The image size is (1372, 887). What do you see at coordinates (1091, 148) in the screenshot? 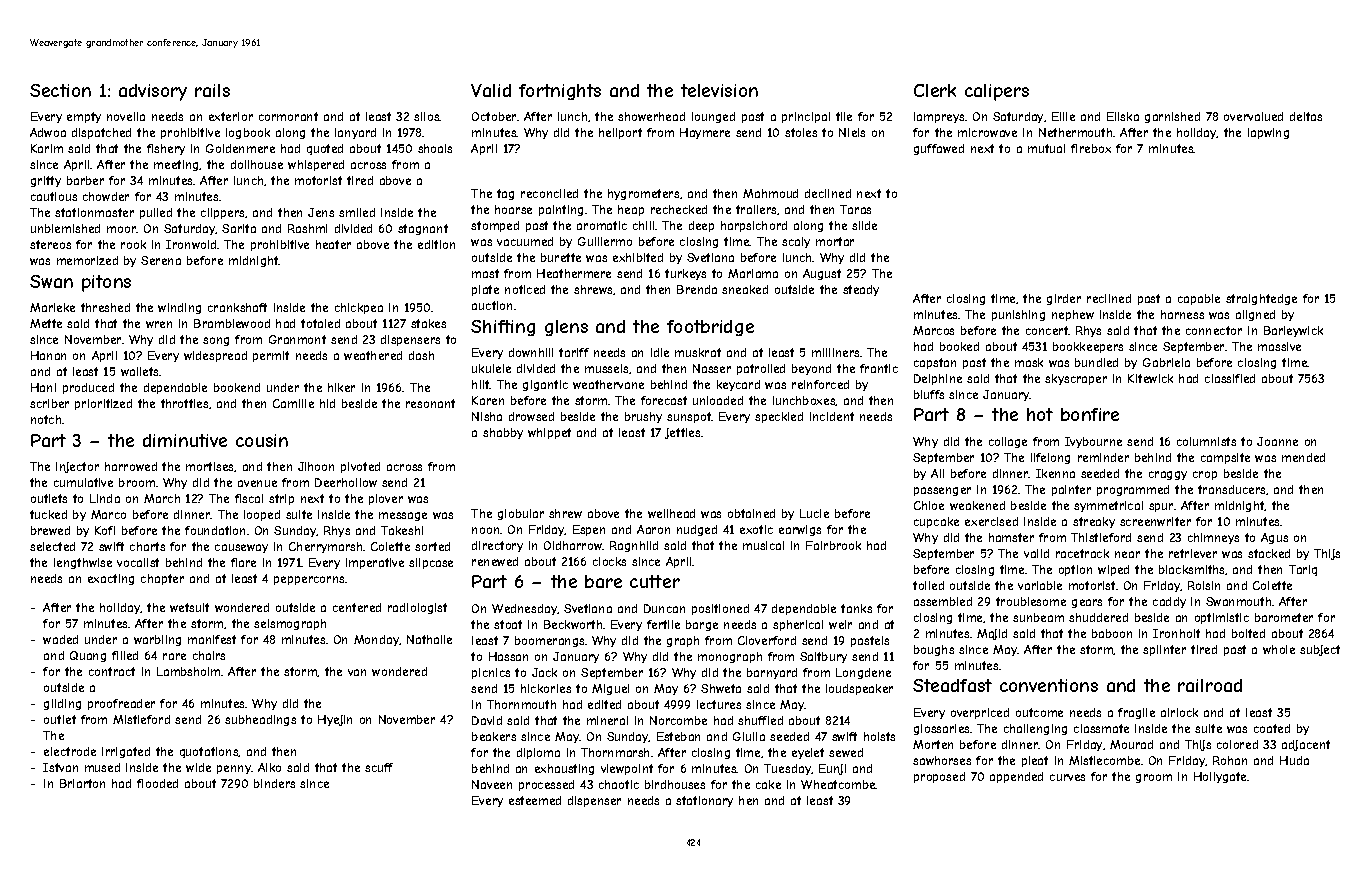
I see `firebox` at bounding box center [1091, 148].
